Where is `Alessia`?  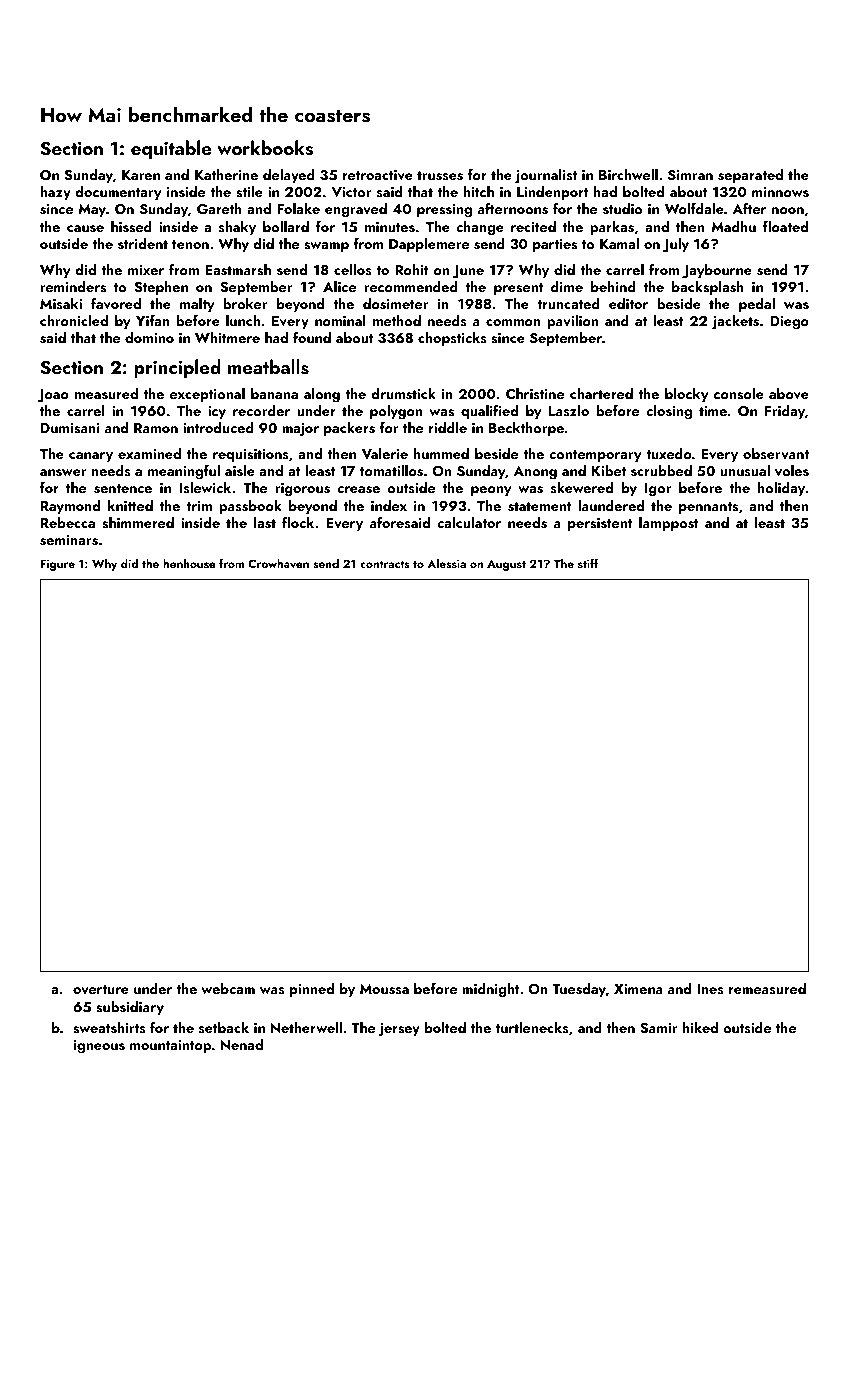 Alessia is located at coordinates (446, 563).
